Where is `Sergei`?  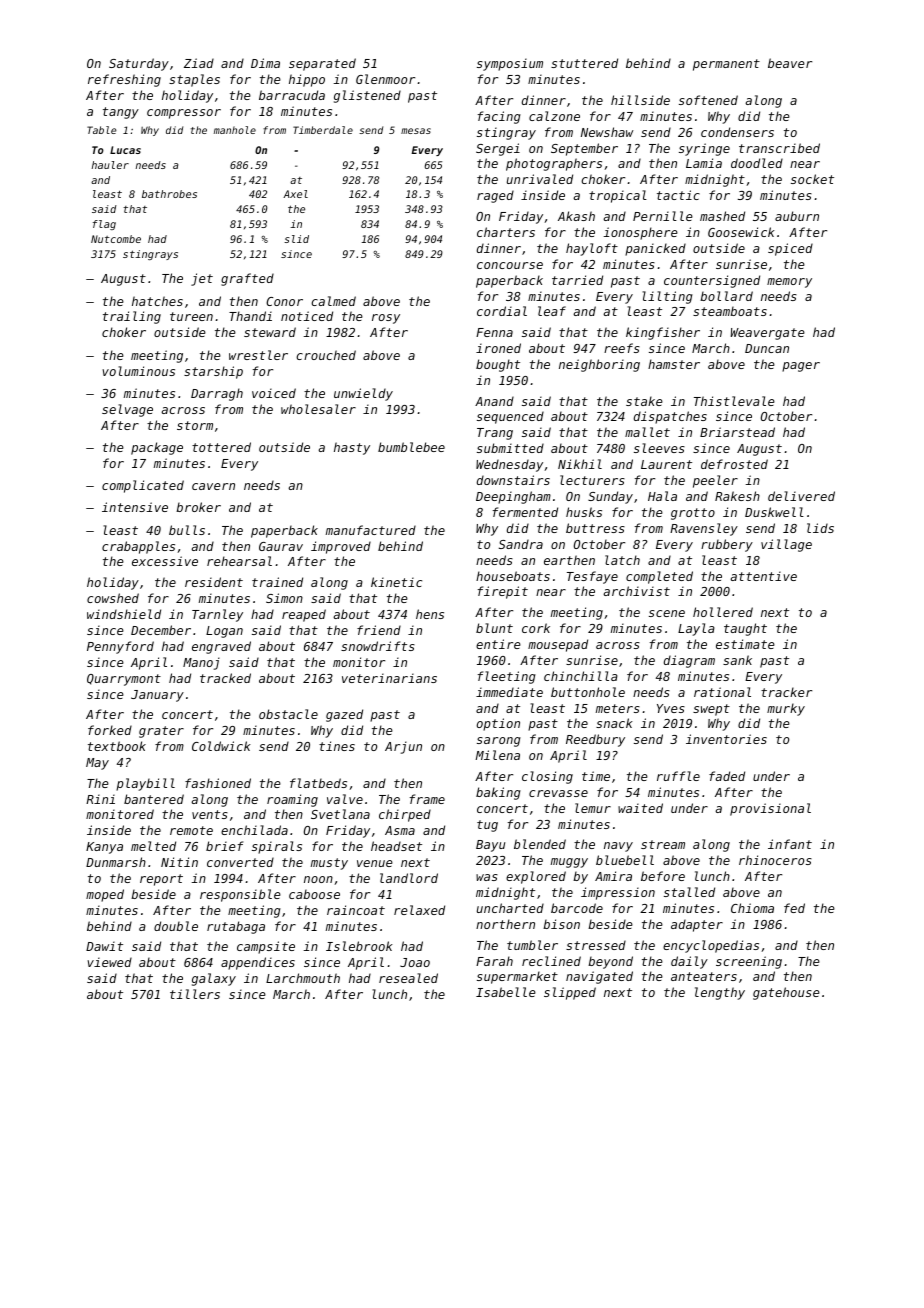
Sergei is located at coordinates (498, 149).
